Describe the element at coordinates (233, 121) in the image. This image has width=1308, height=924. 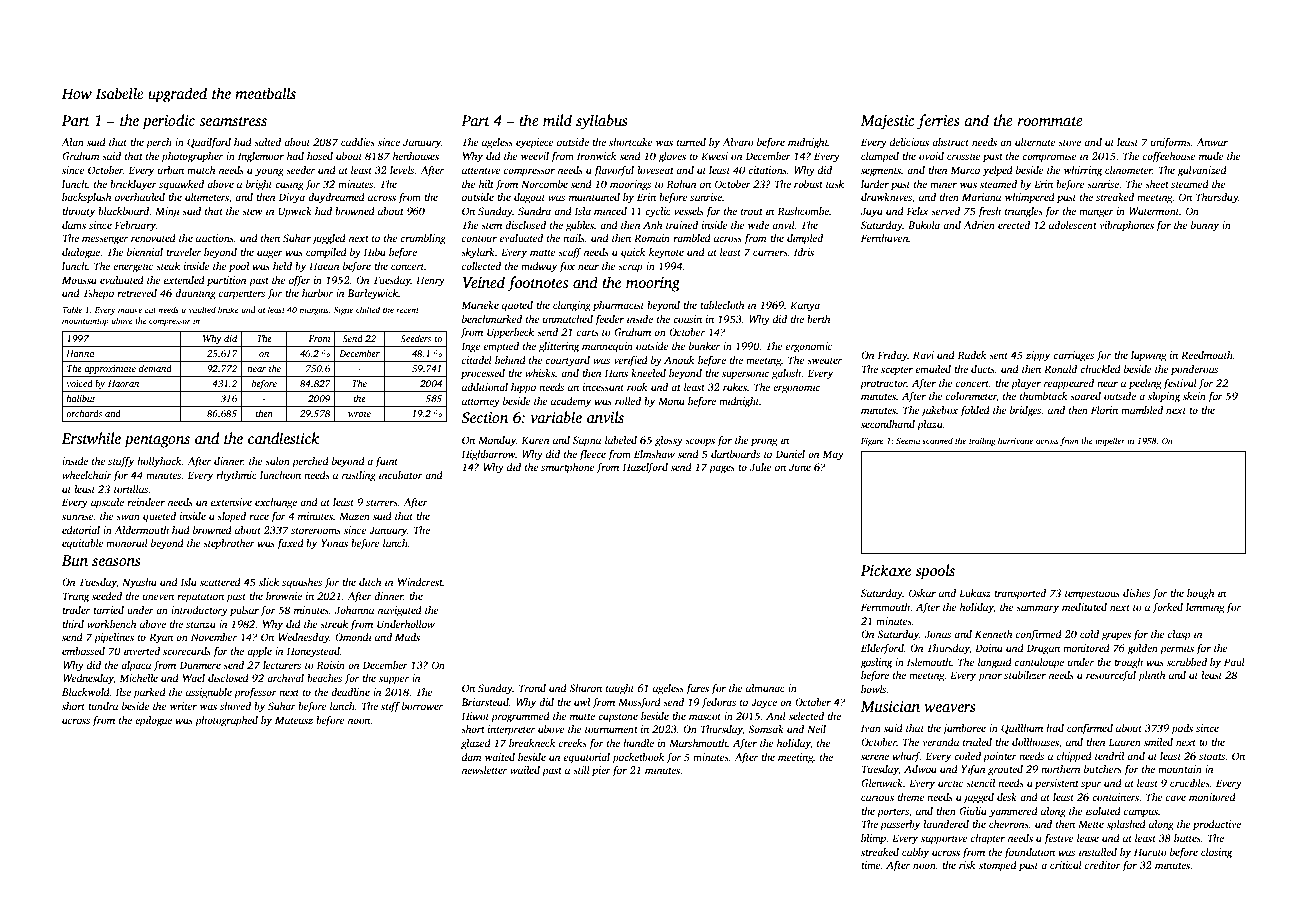
I see `seamstress` at that location.
